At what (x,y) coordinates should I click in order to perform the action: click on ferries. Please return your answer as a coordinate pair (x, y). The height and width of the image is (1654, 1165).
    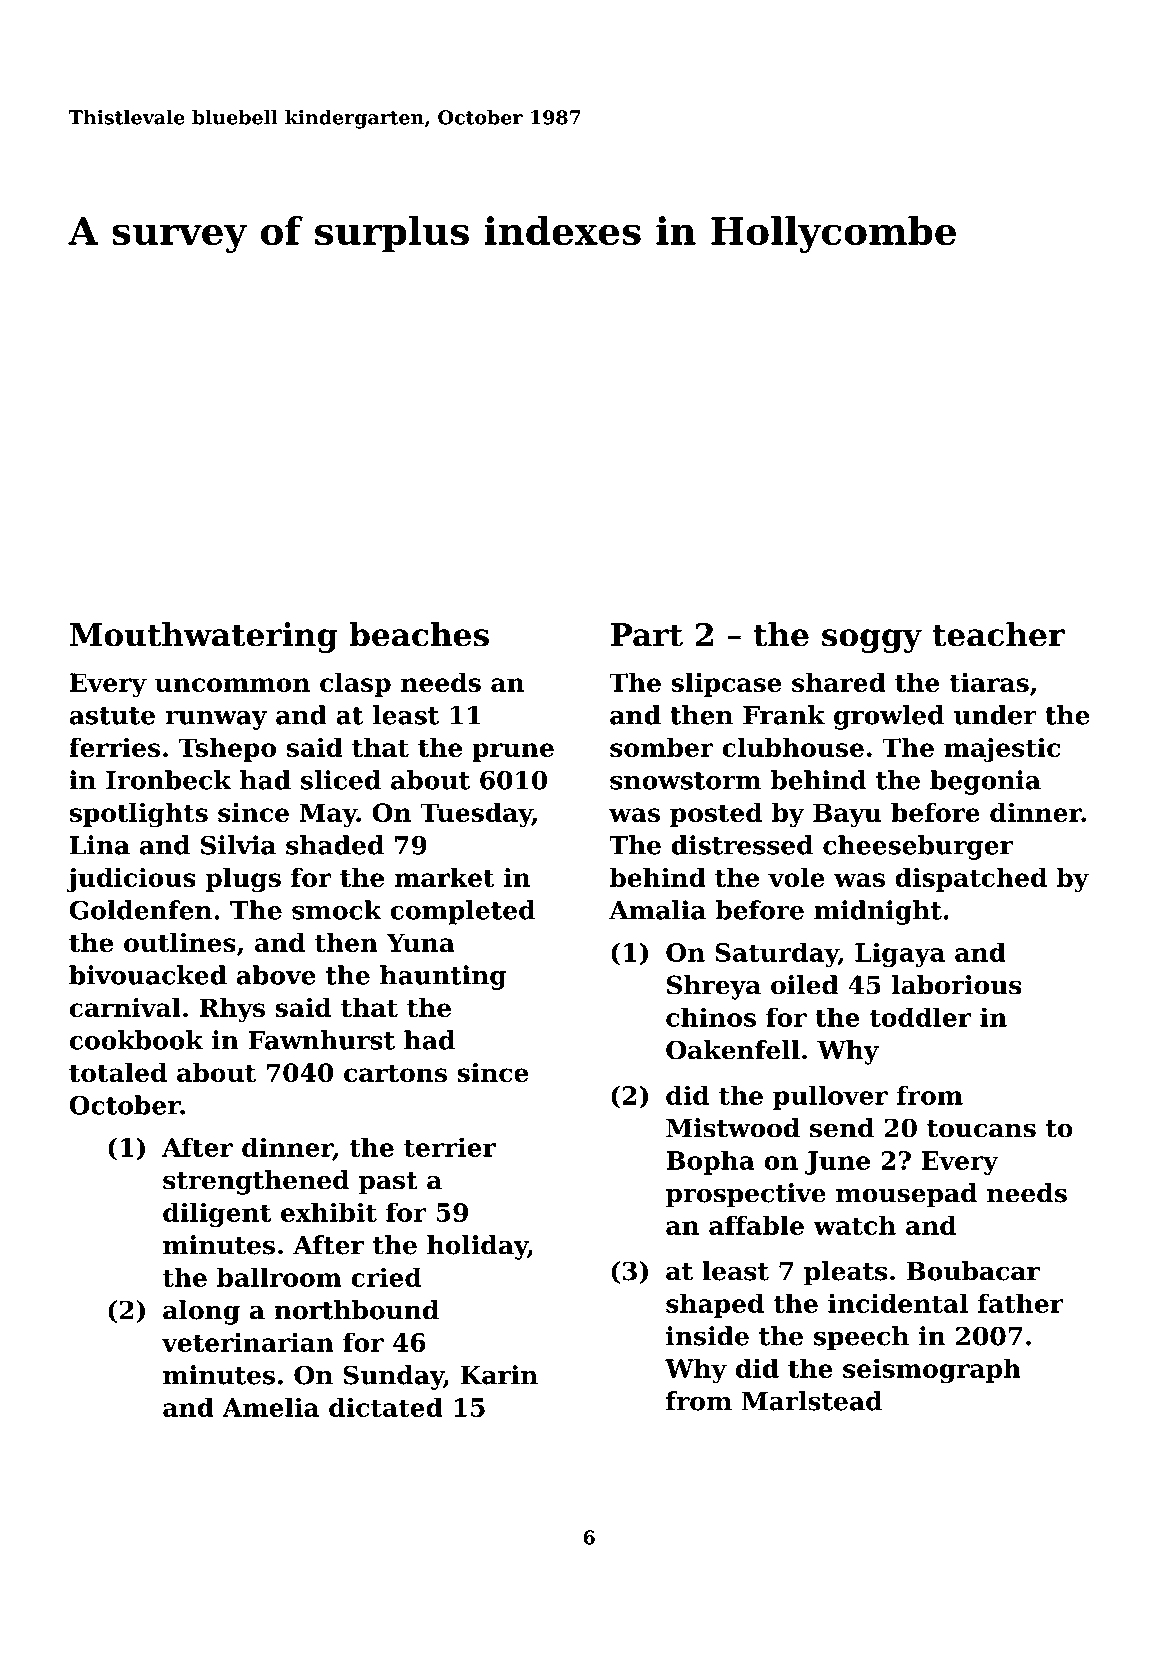
    Looking at the image, I should click on (114, 747).
